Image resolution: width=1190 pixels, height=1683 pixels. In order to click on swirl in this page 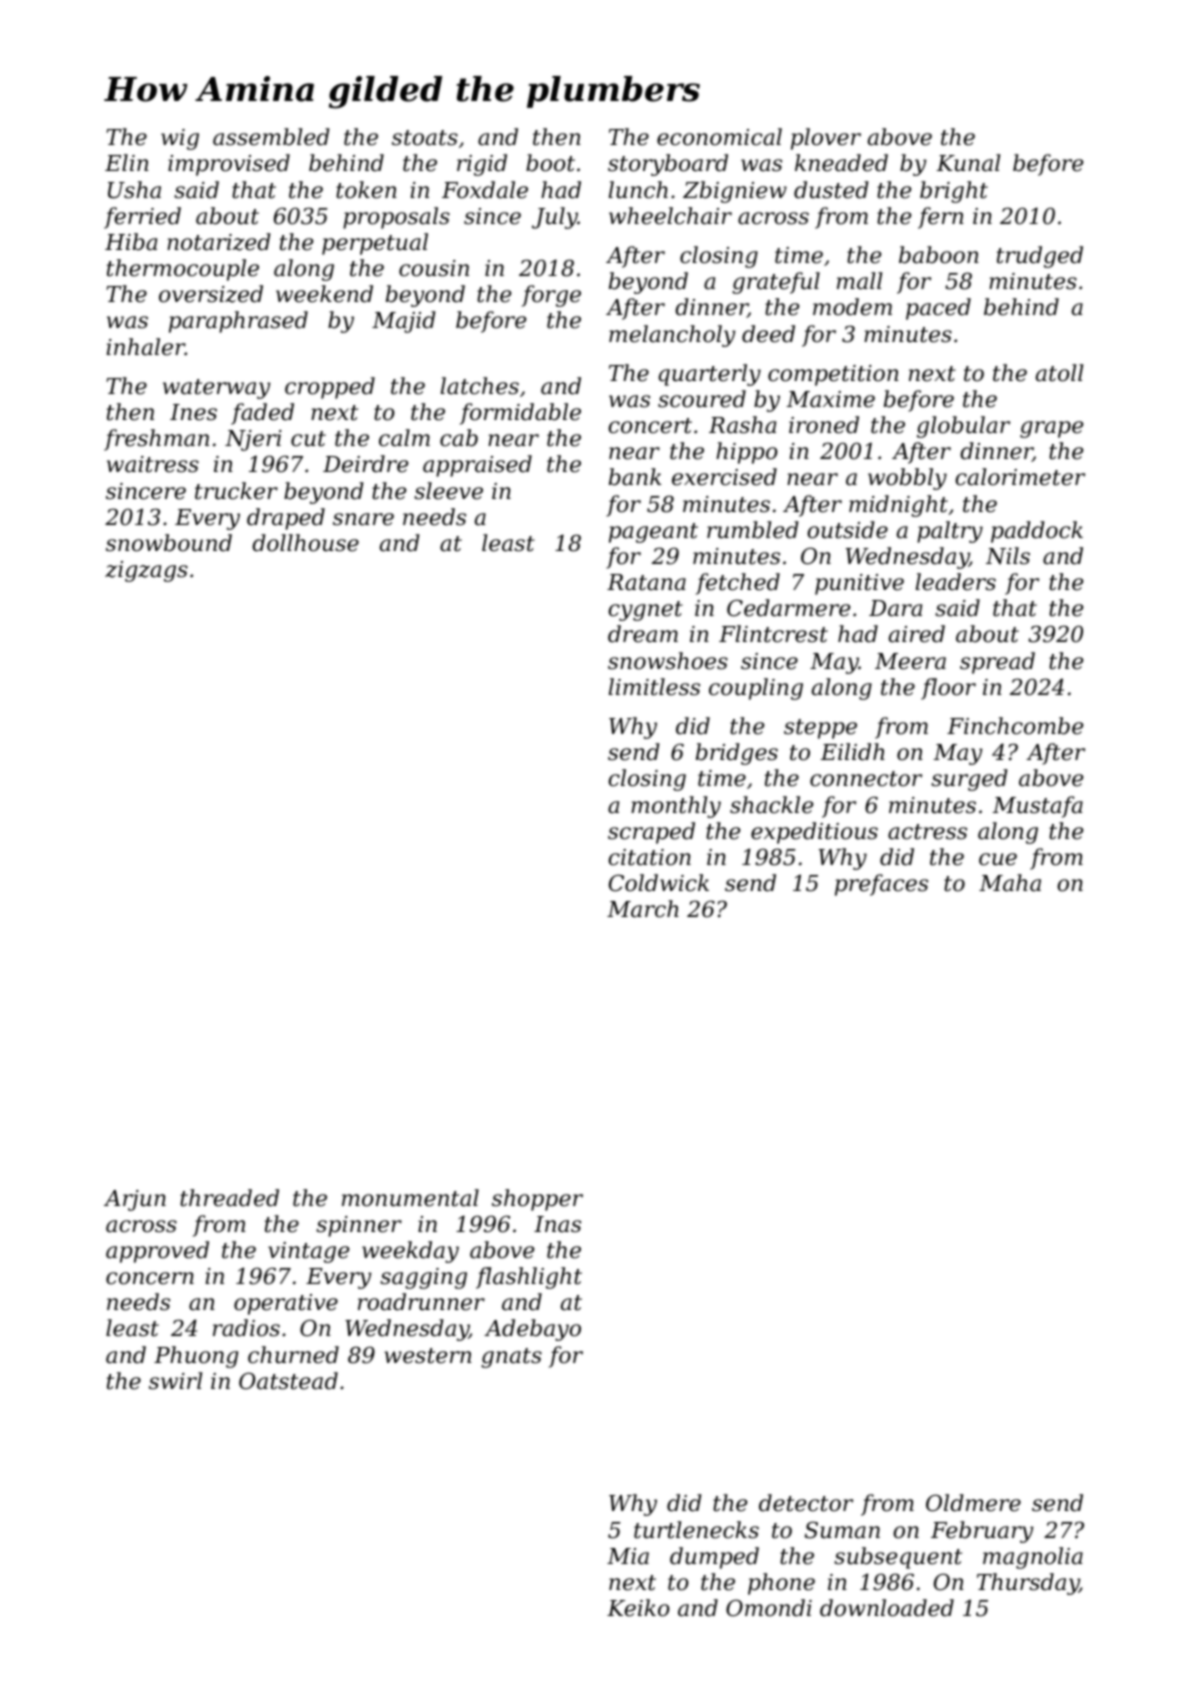, I will do `click(175, 1381)`.
